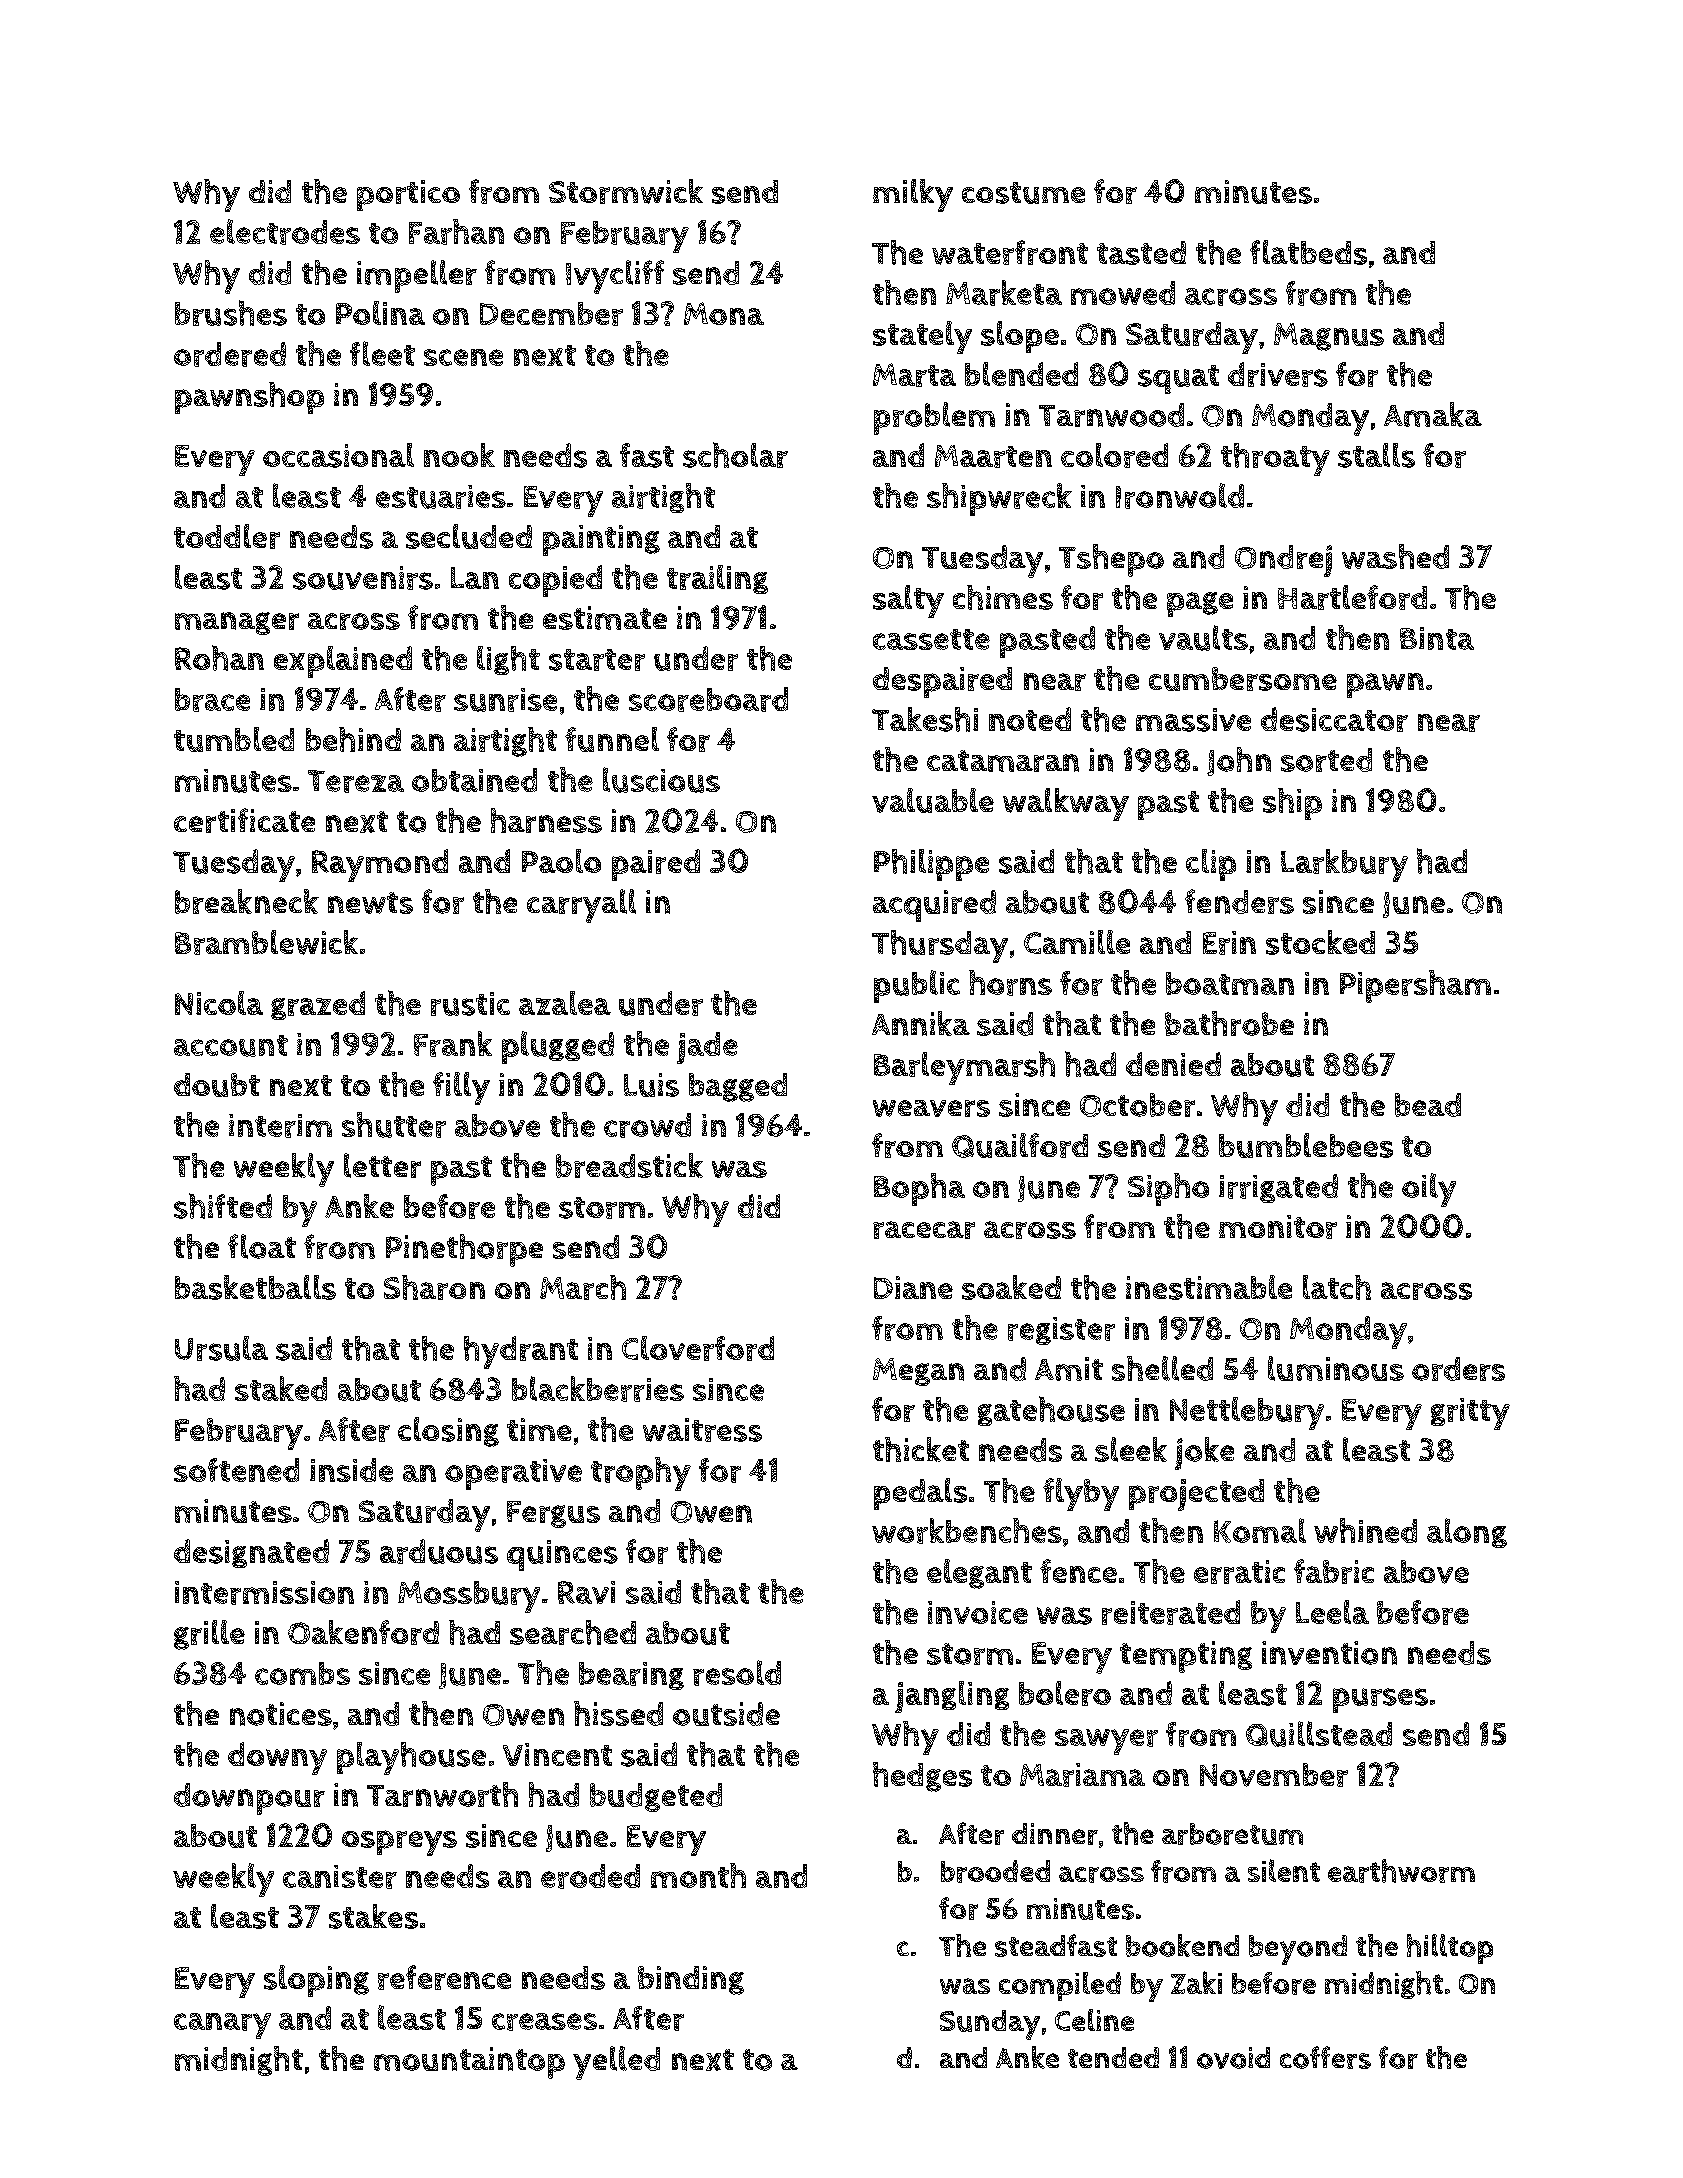 The width and height of the document is (1683, 2178). What do you see at coordinates (1326, 760) in the document?
I see `sorted` at bounding box center [1326, 760].
